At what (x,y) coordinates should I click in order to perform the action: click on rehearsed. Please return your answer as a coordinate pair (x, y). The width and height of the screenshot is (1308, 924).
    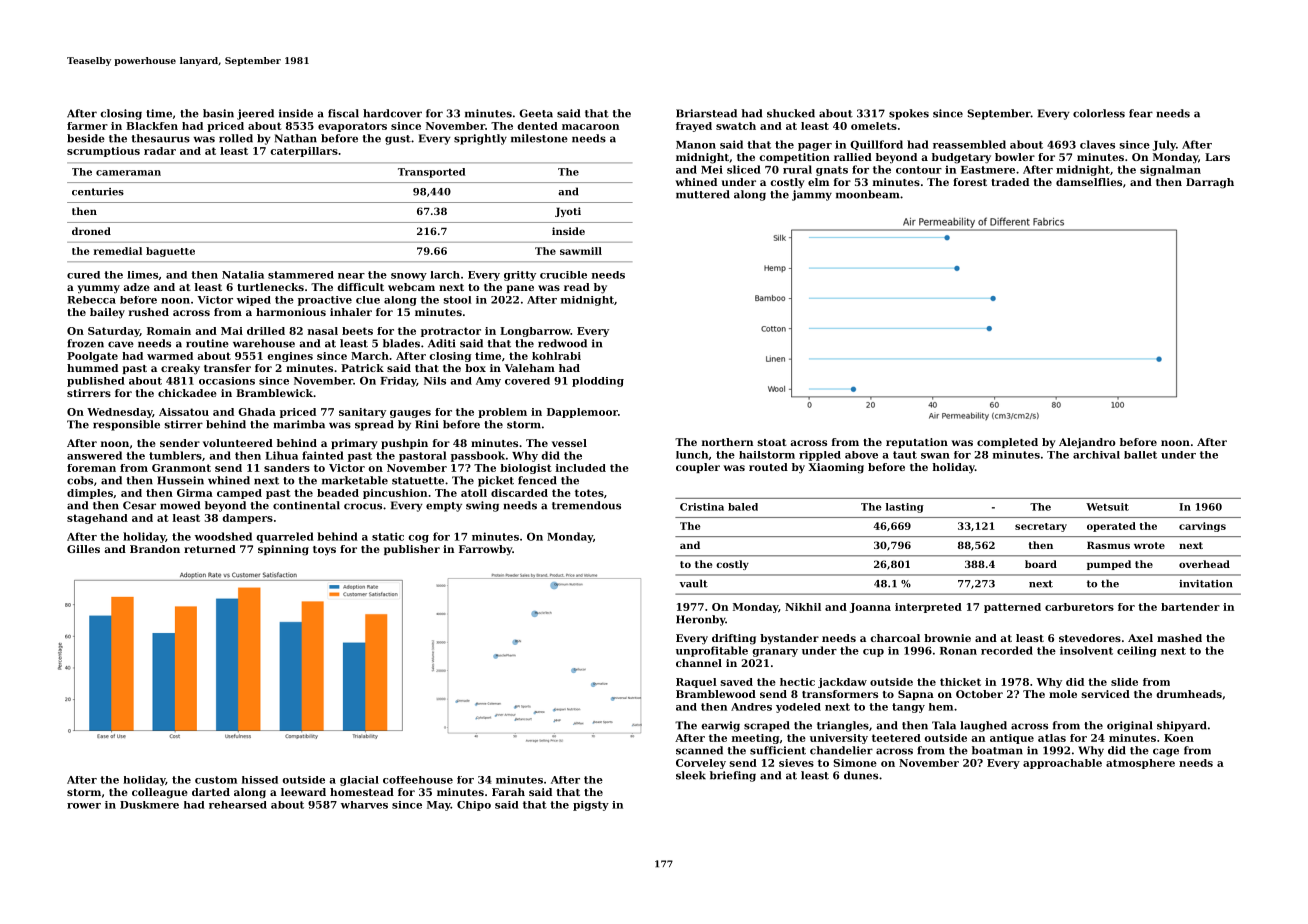
    Looking at the image, I should click on (238, 805).
